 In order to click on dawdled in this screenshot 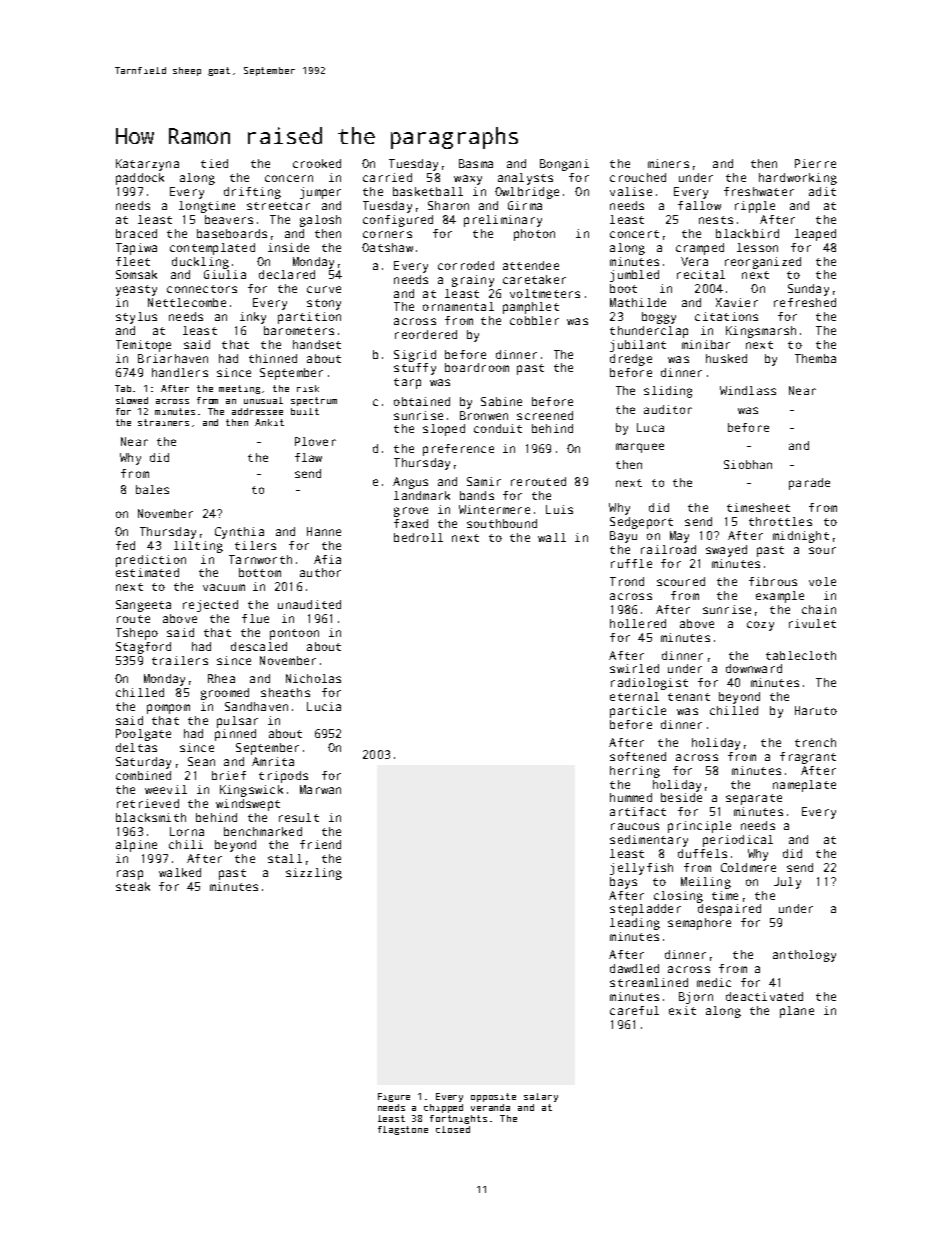, I will do `click(634, 968)`.
